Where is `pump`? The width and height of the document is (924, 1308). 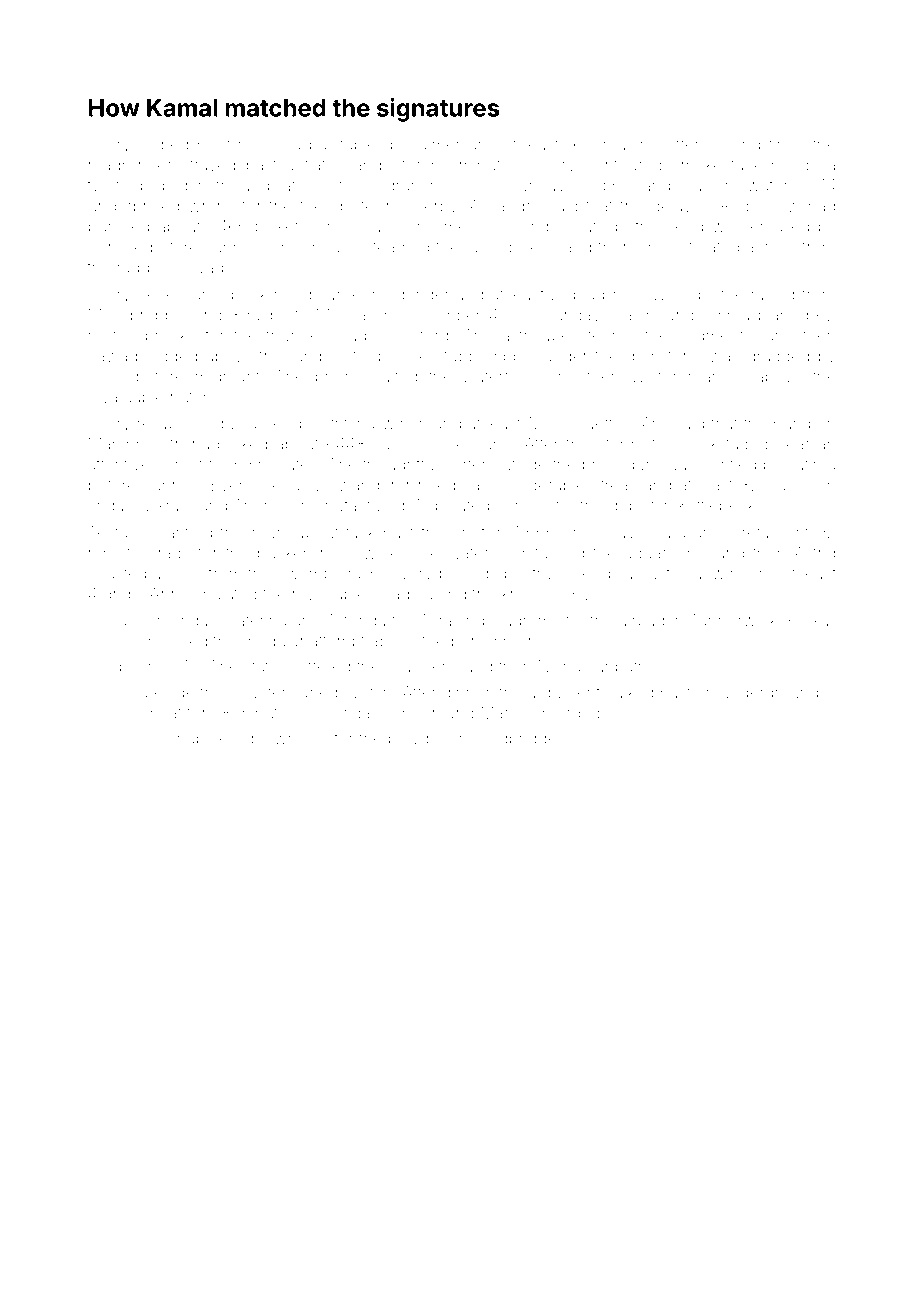 pump is located at coordinates (795, 426).
